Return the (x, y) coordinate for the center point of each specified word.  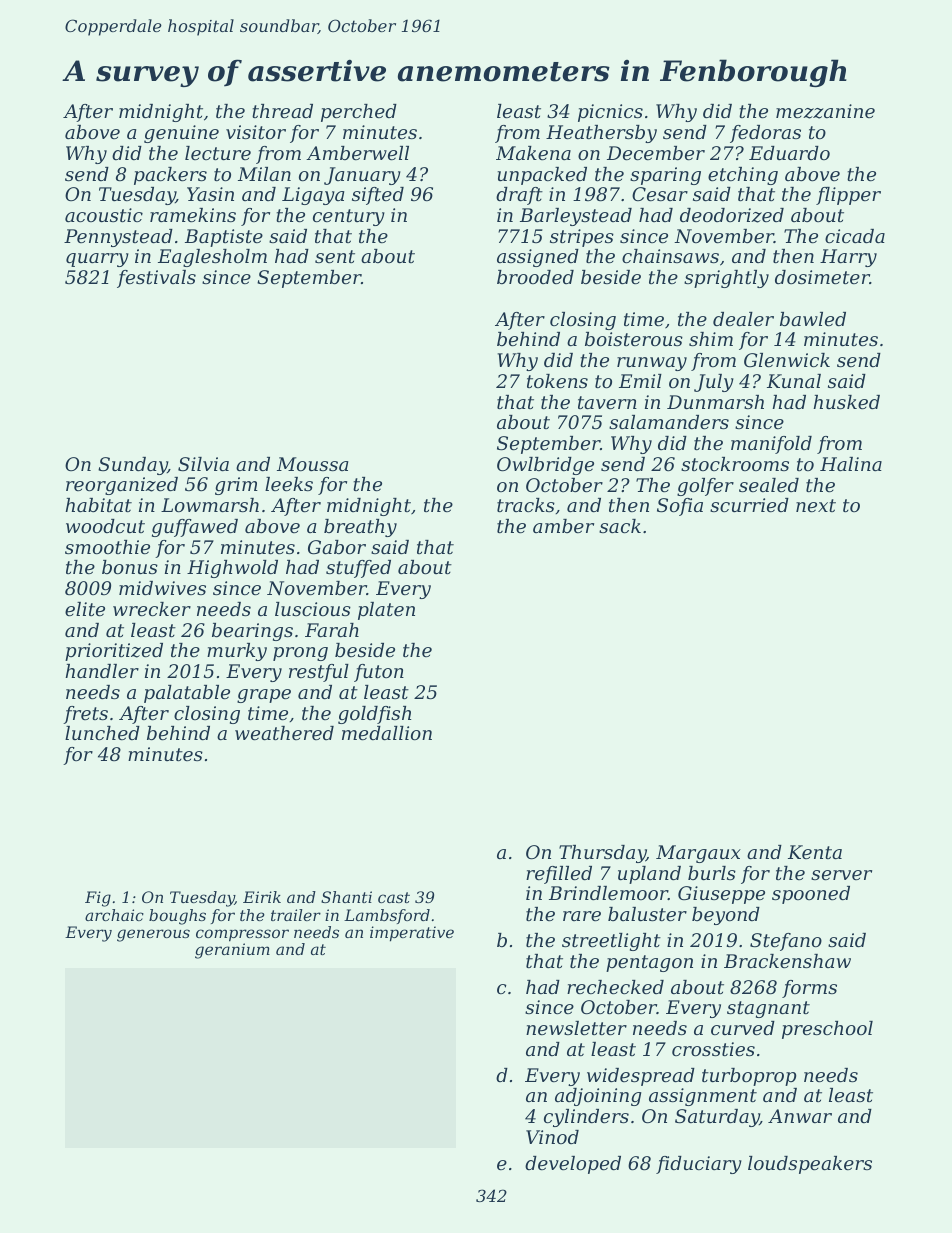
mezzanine (825, 111)
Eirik (262, 897)
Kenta (815, 852)
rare (582, 916)
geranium (232, 951)
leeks (289, 484)
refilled (559, 875)
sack (620, 526)
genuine (181, 134)
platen (386, 611)
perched (359, 113)
